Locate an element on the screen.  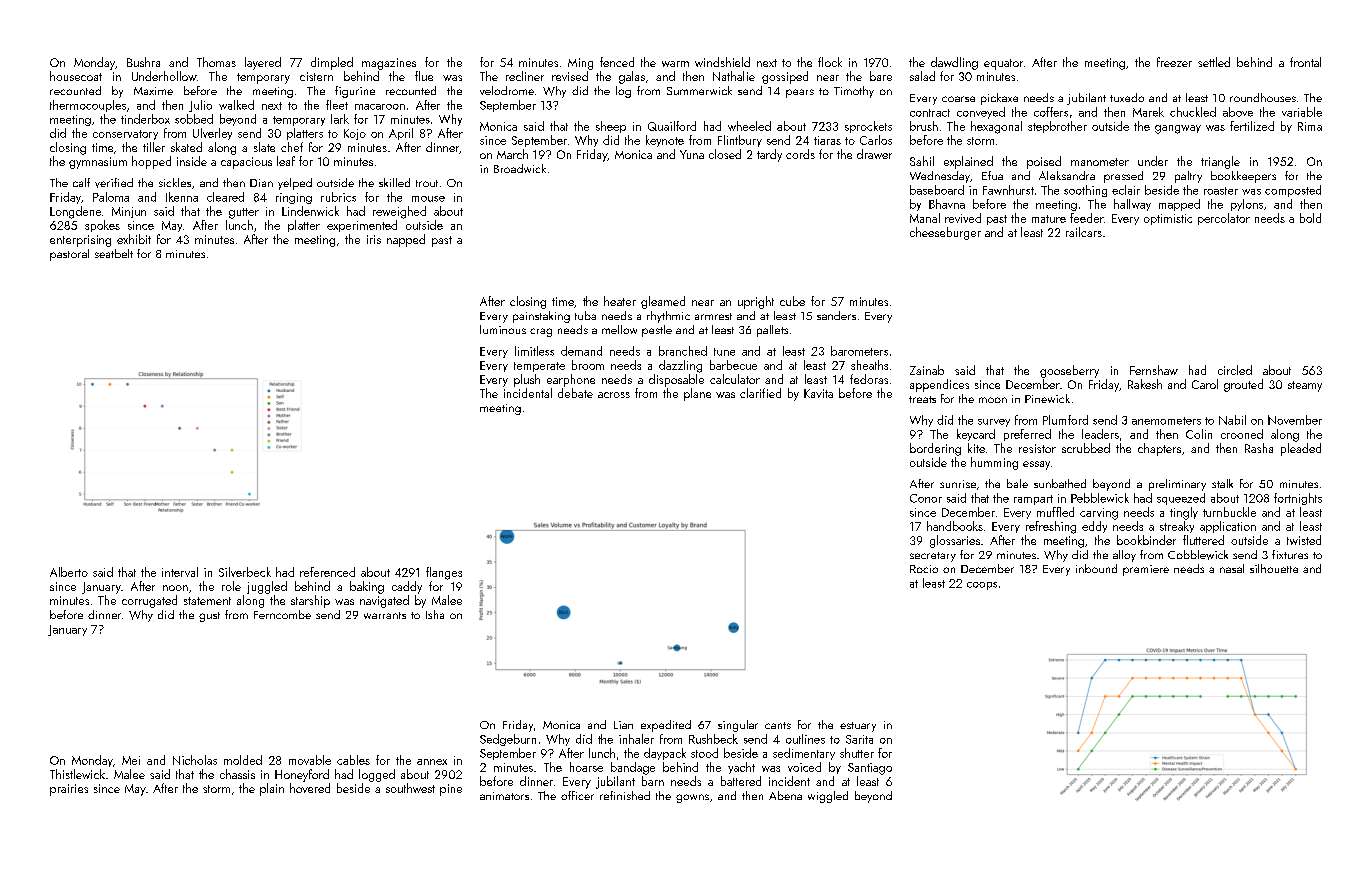
Broadwick is located at coordinates (520, 168).
